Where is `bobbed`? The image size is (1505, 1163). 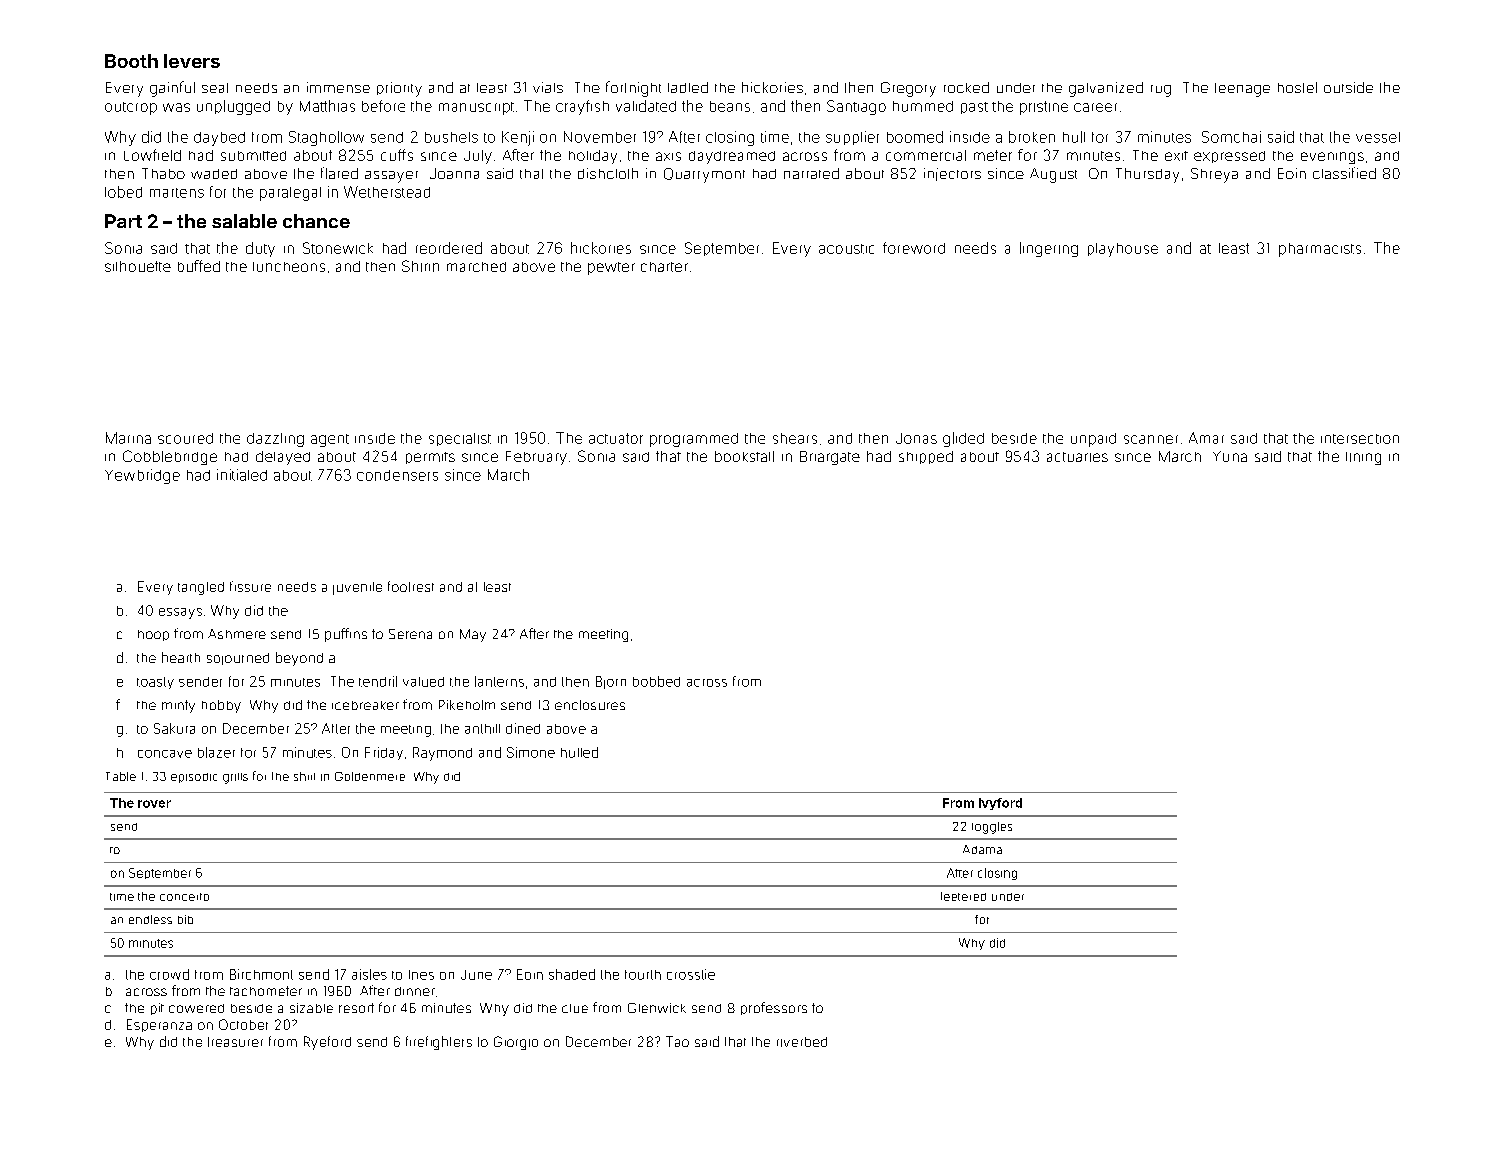
bobbed is located at coordinates (656, 681).
